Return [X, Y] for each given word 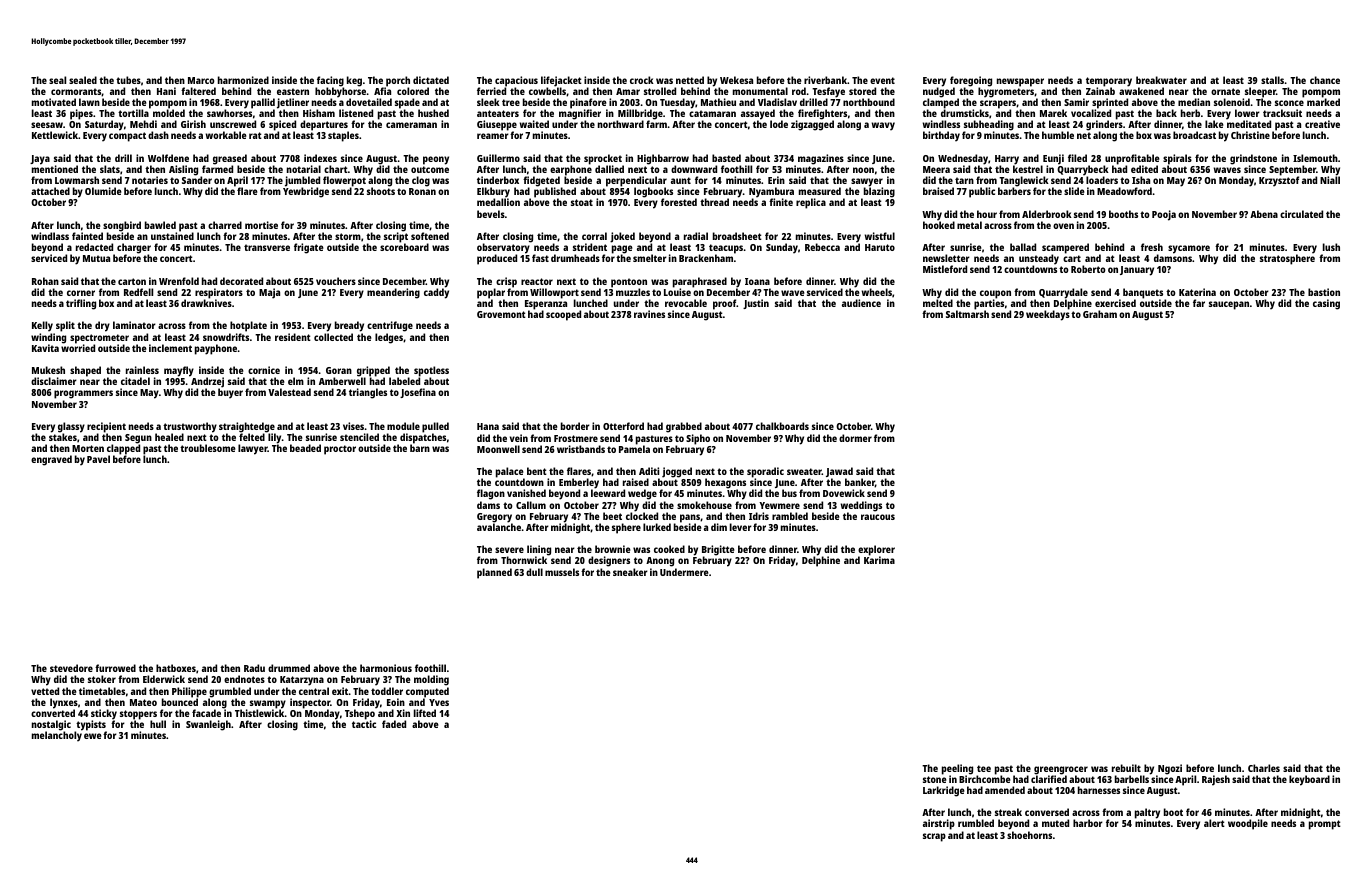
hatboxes [176, 668]
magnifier [580, 115]
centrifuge [390, 326]
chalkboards [782, 426]
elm [296, 381]
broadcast [1194, 135]
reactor [537, 281]
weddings [861, 506]
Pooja [1164, 215]
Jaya [40, 160]
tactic [364, 724]
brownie [612, 549]
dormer [855, 438]
